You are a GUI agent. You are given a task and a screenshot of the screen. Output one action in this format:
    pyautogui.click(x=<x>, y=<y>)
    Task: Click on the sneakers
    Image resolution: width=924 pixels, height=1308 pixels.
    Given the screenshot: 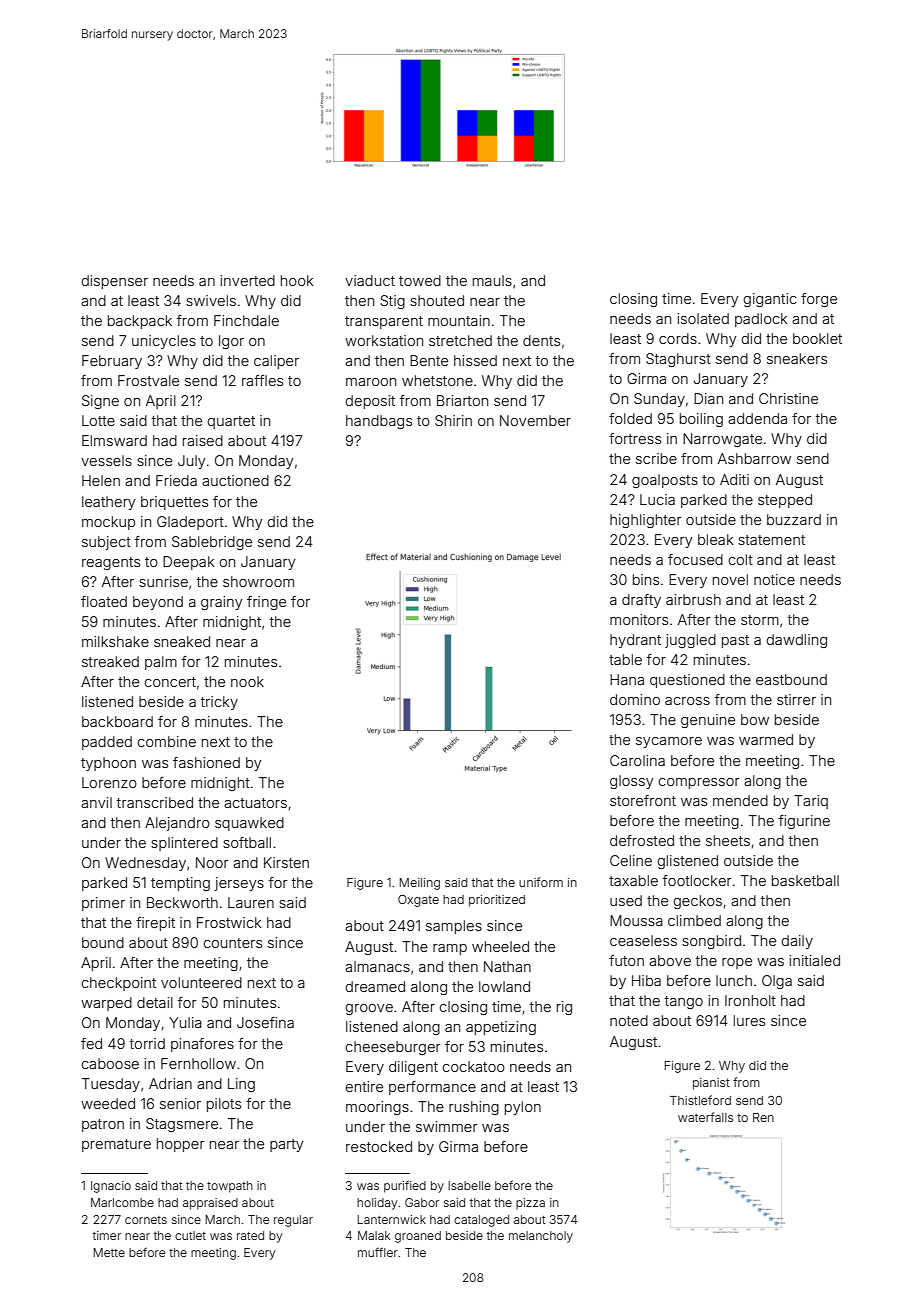 What is the action you would take?
    pyautogui.click(x=797, y=358)
